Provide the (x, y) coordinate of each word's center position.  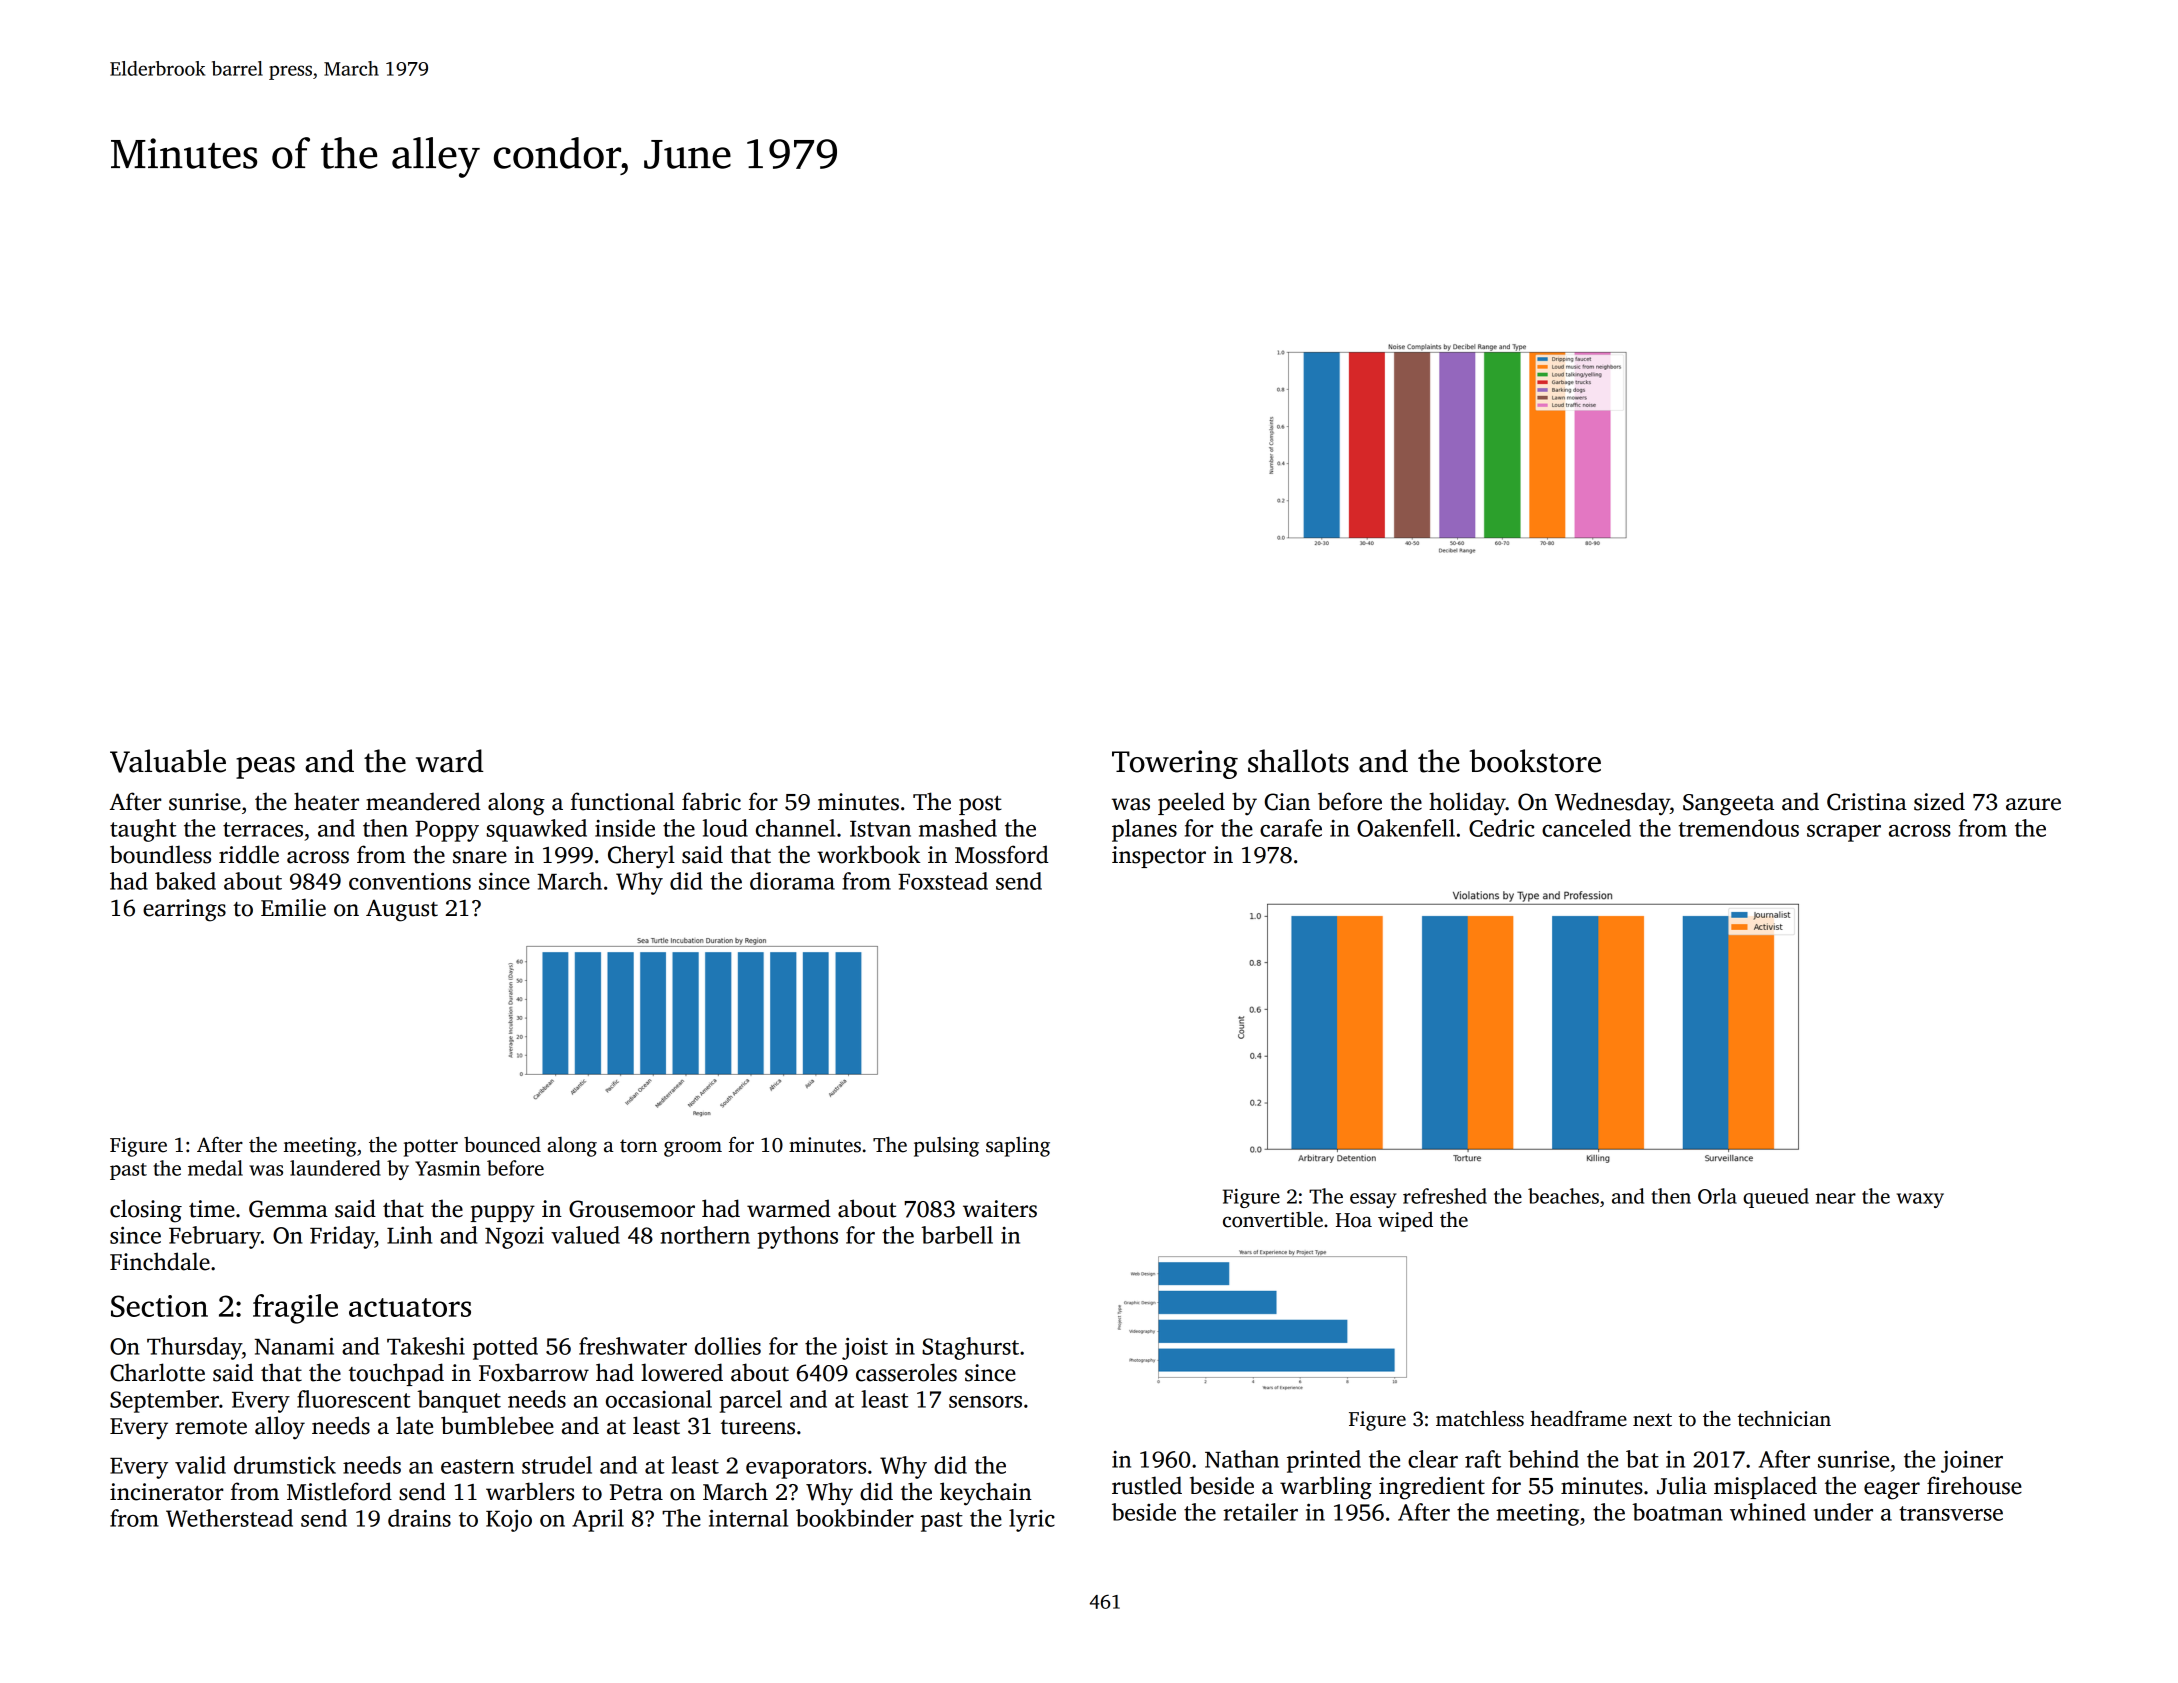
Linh (409, 1235)
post (980, 805)
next (1652, 1420)
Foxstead (943, 881)
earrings (184, 910)
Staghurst (970, 1348)
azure (2033, 804)
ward (450, 761)
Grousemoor (632, 1209)
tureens (758, 1427)
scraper (1844, 833)
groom (693, 1149)
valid (200, 1465)
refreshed (1445, 1196)
